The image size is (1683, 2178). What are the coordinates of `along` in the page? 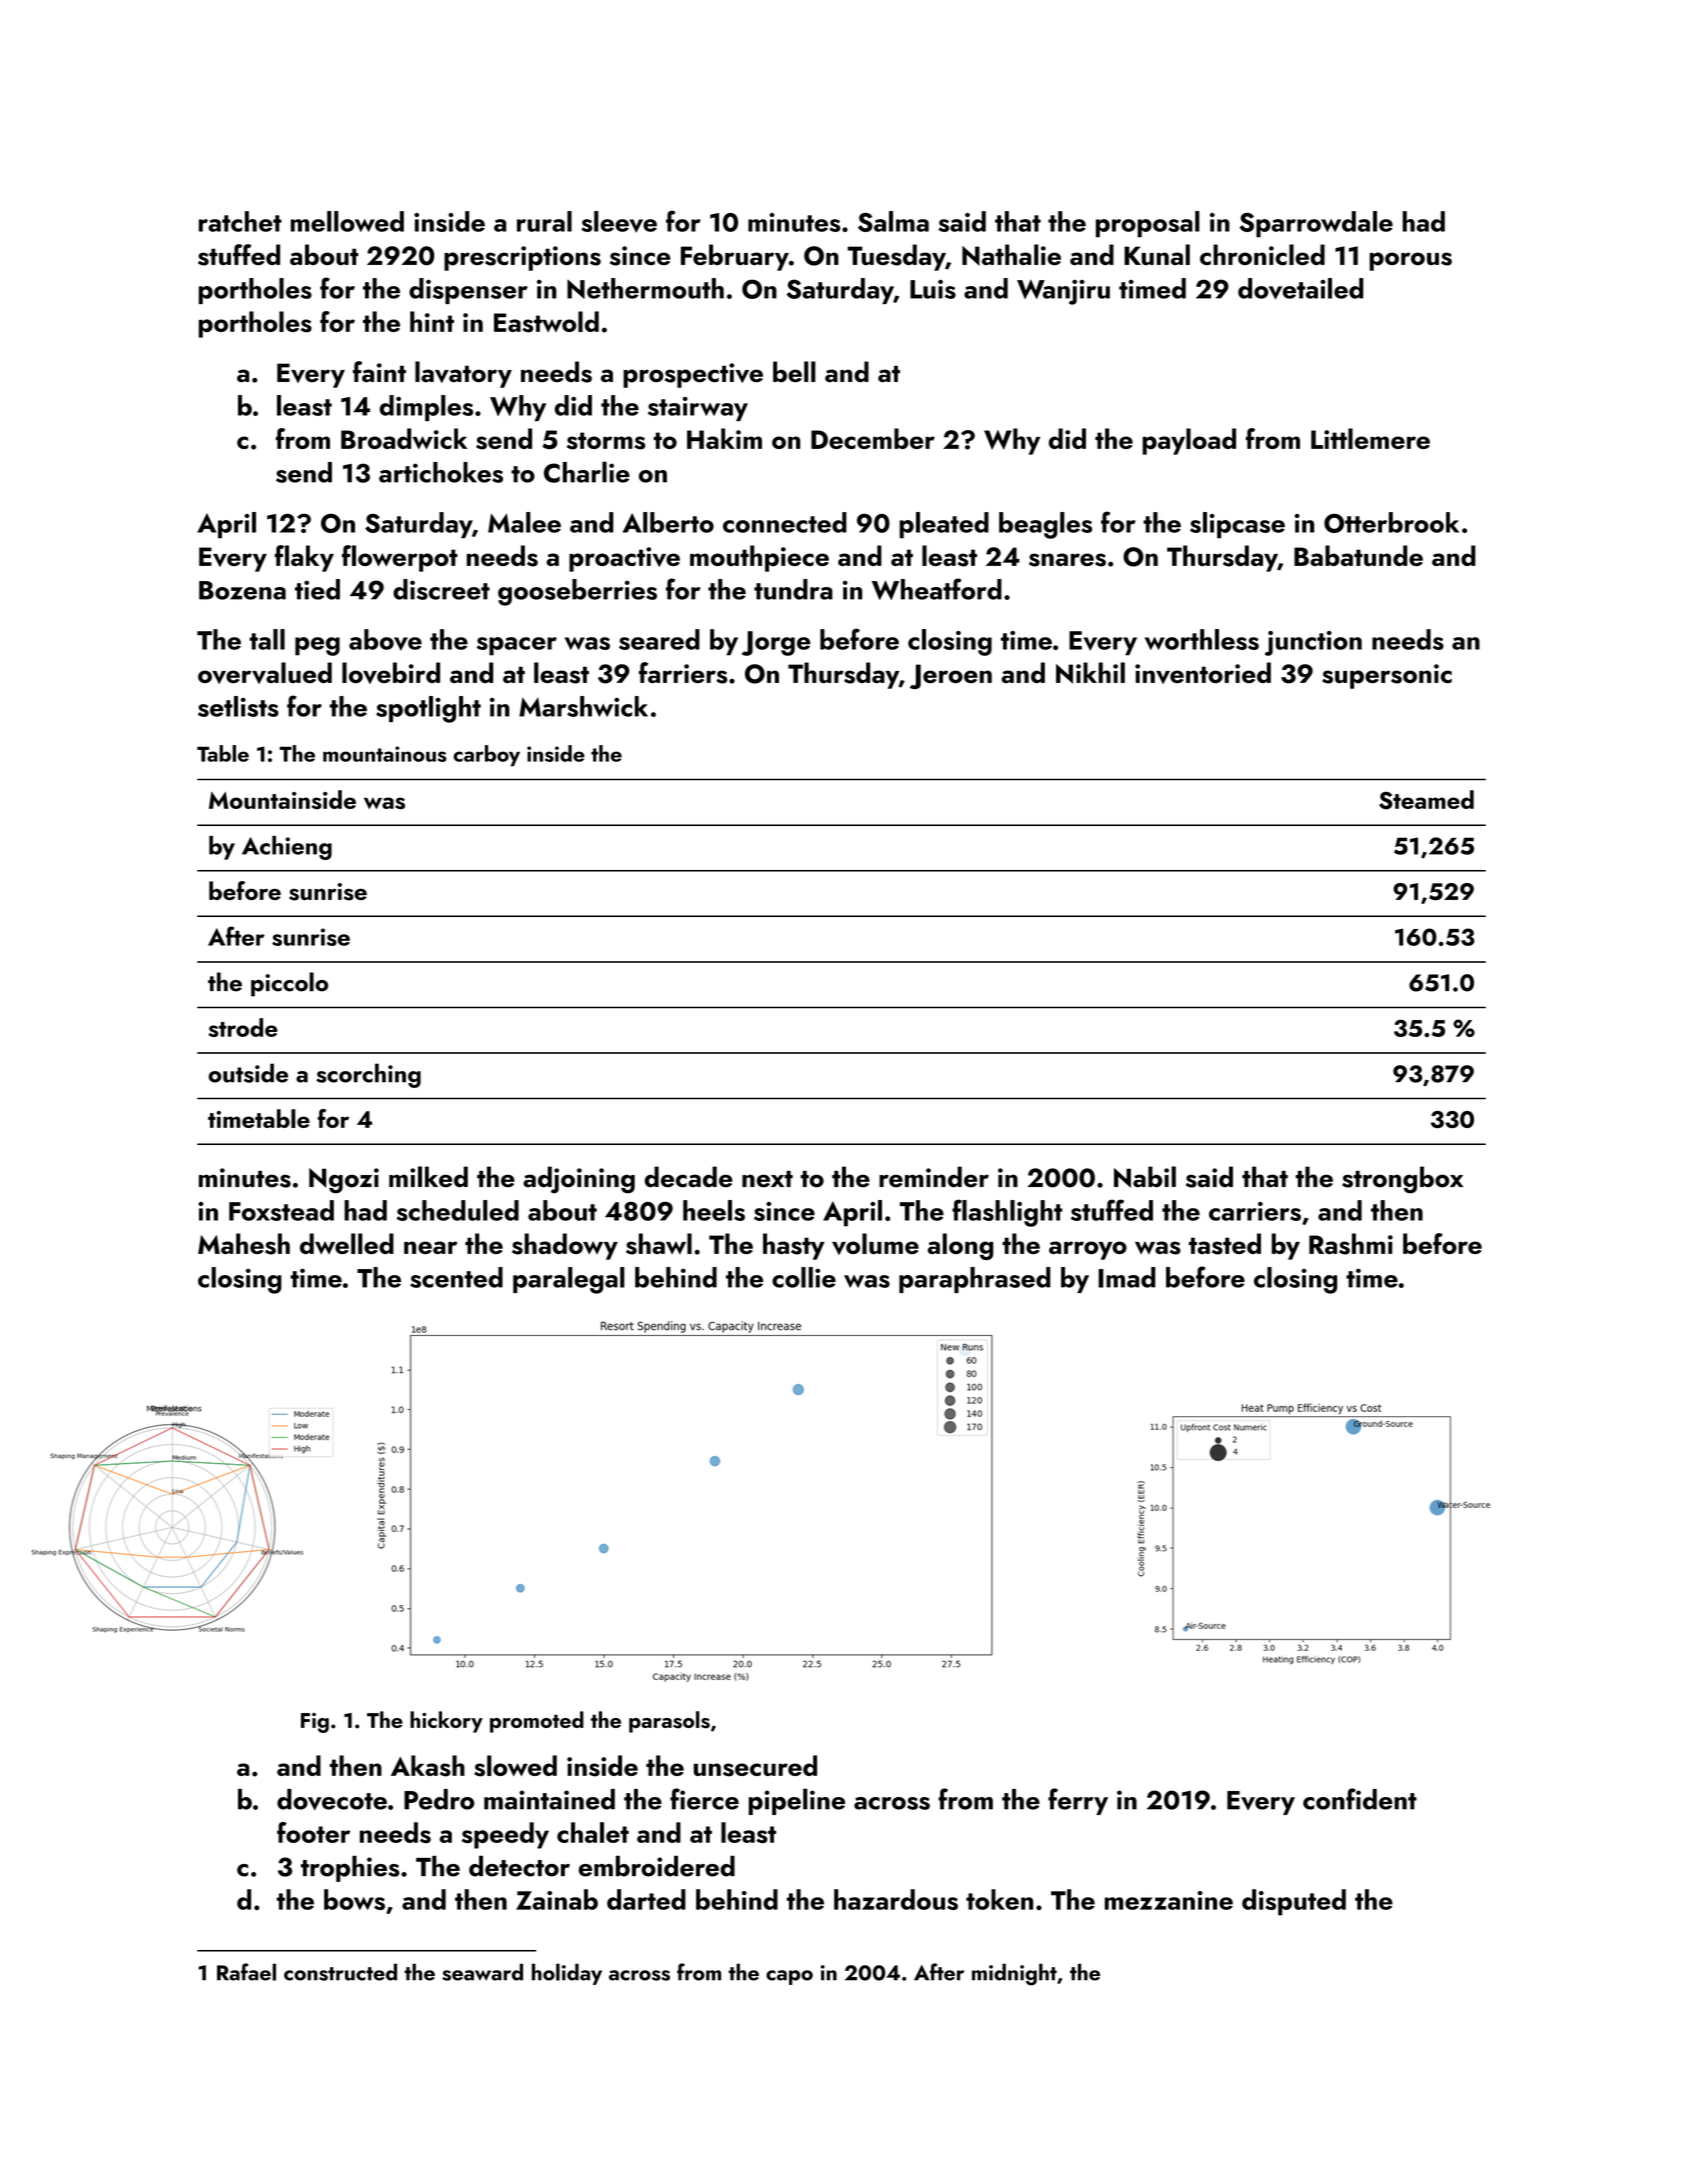 It's located at (960, 1246).
